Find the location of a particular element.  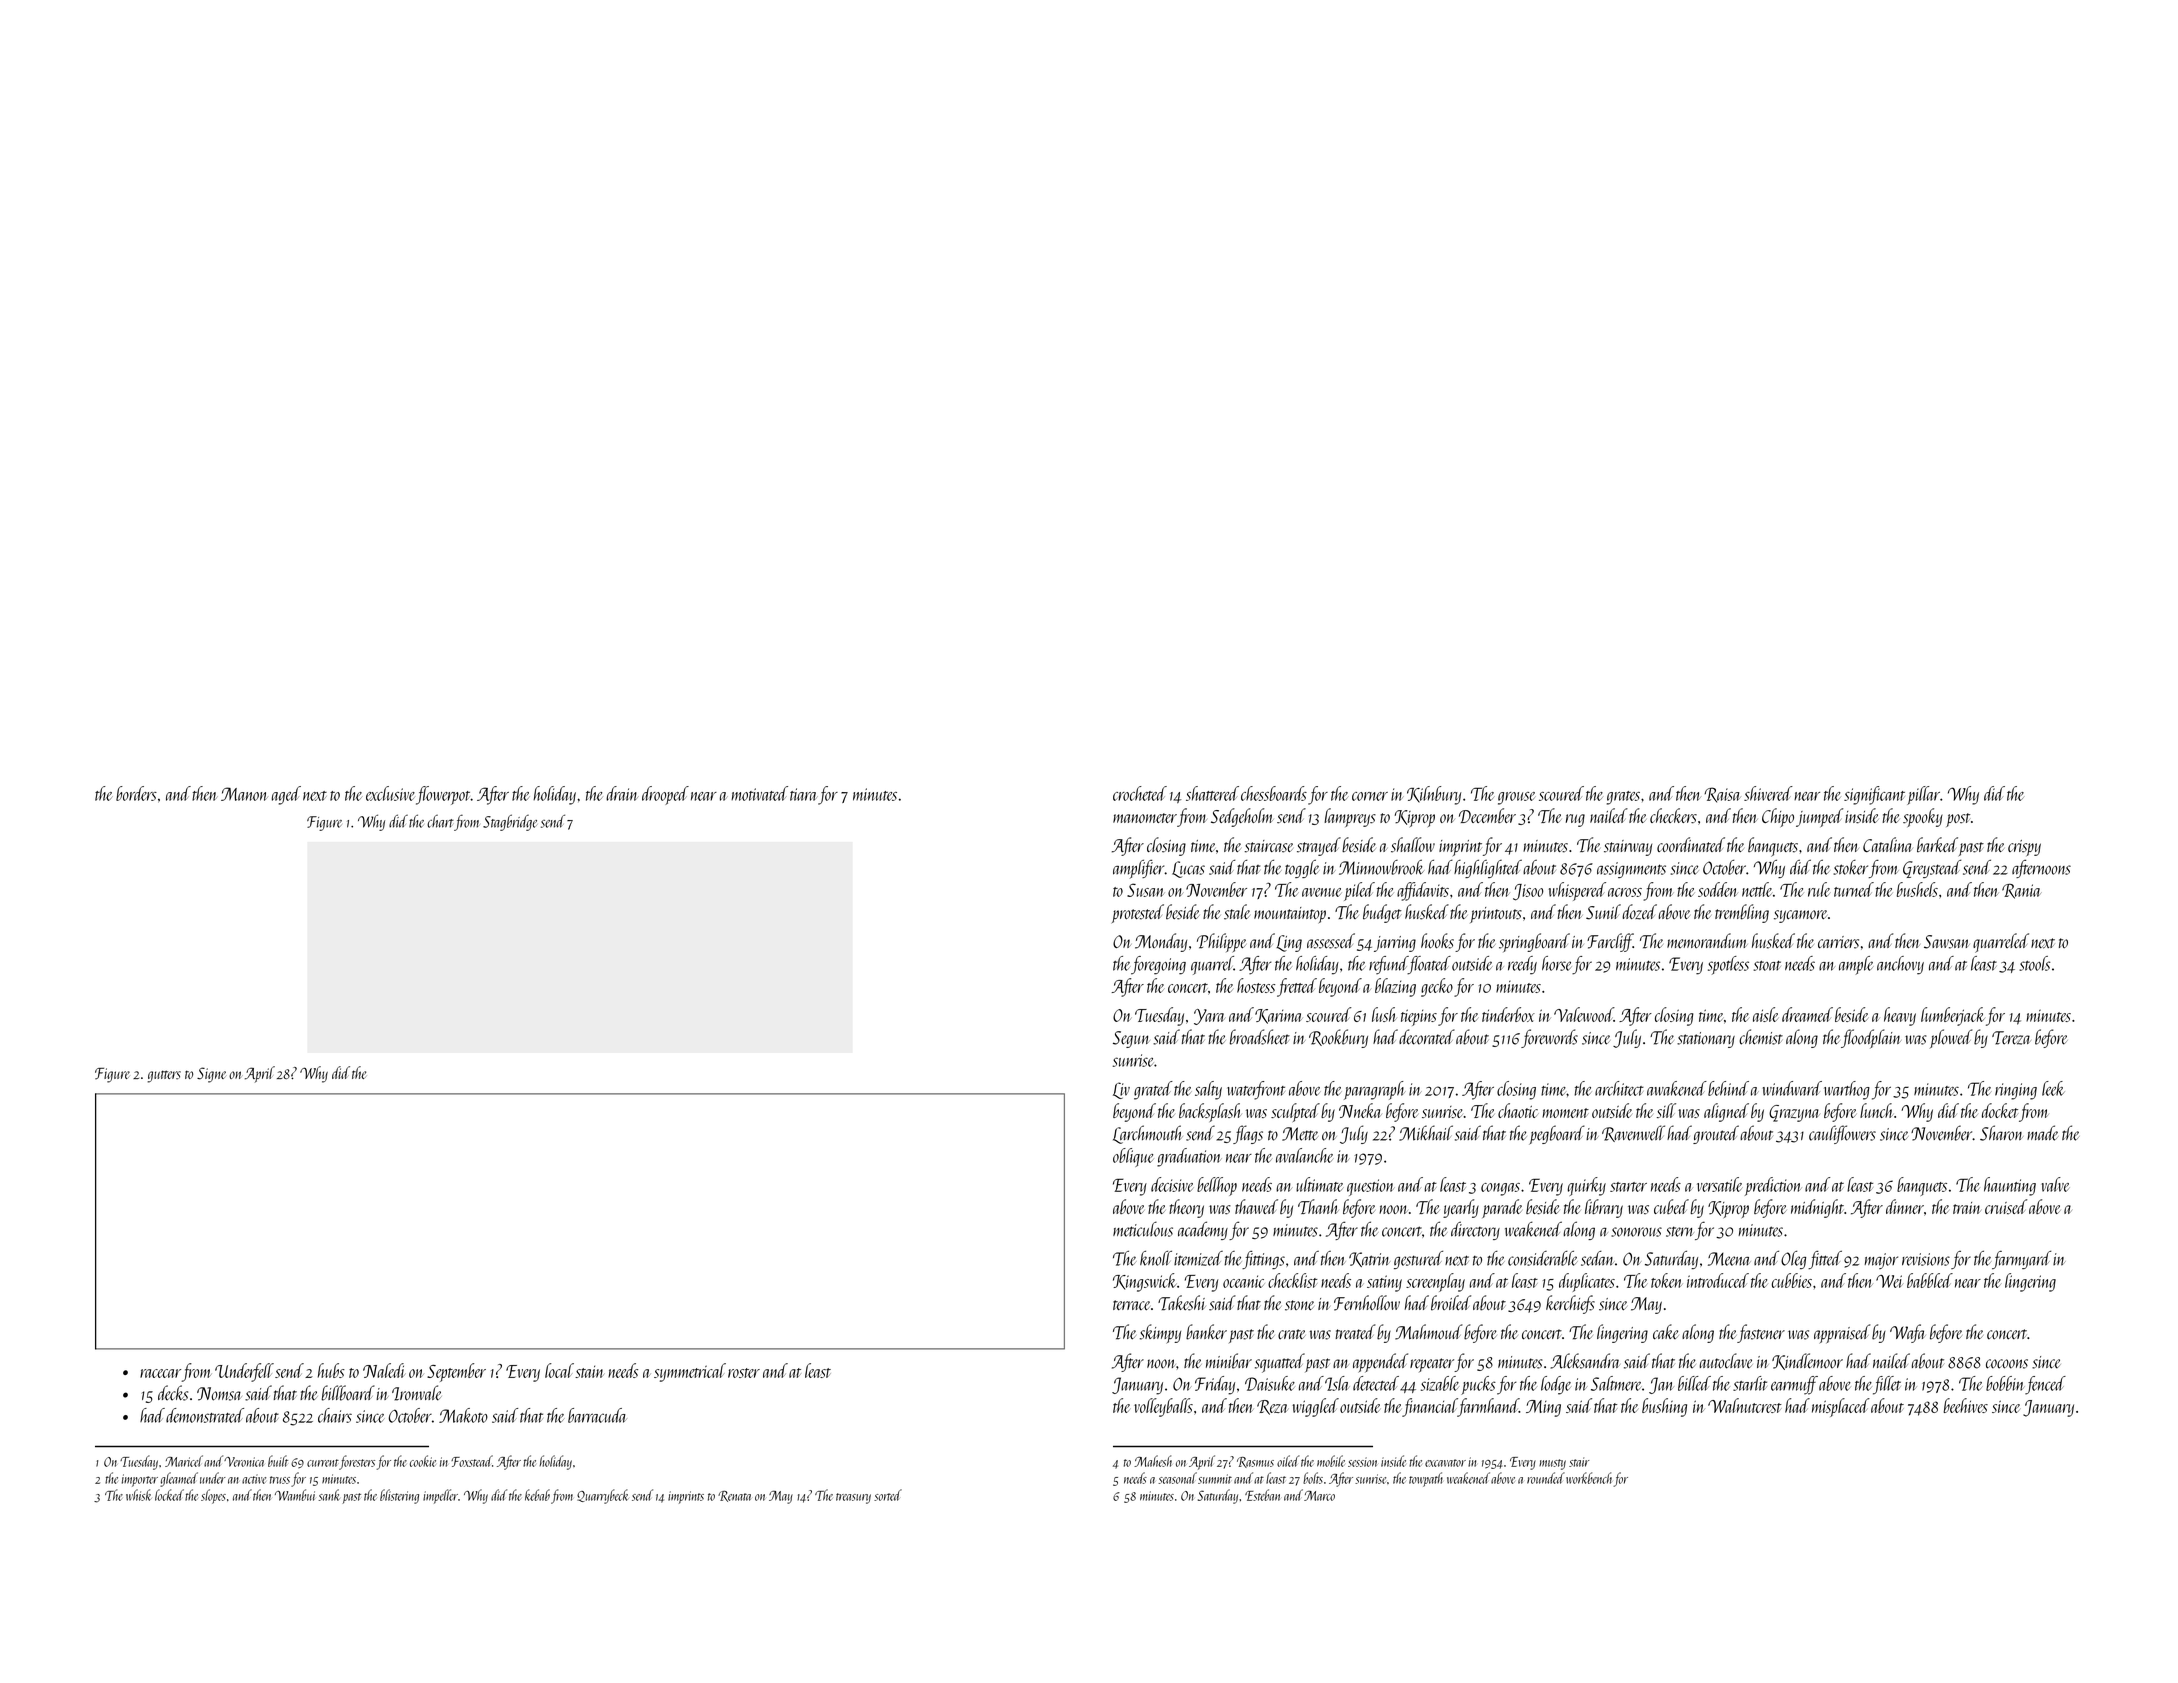

Segun is located at coordinates (1131, 1039).
